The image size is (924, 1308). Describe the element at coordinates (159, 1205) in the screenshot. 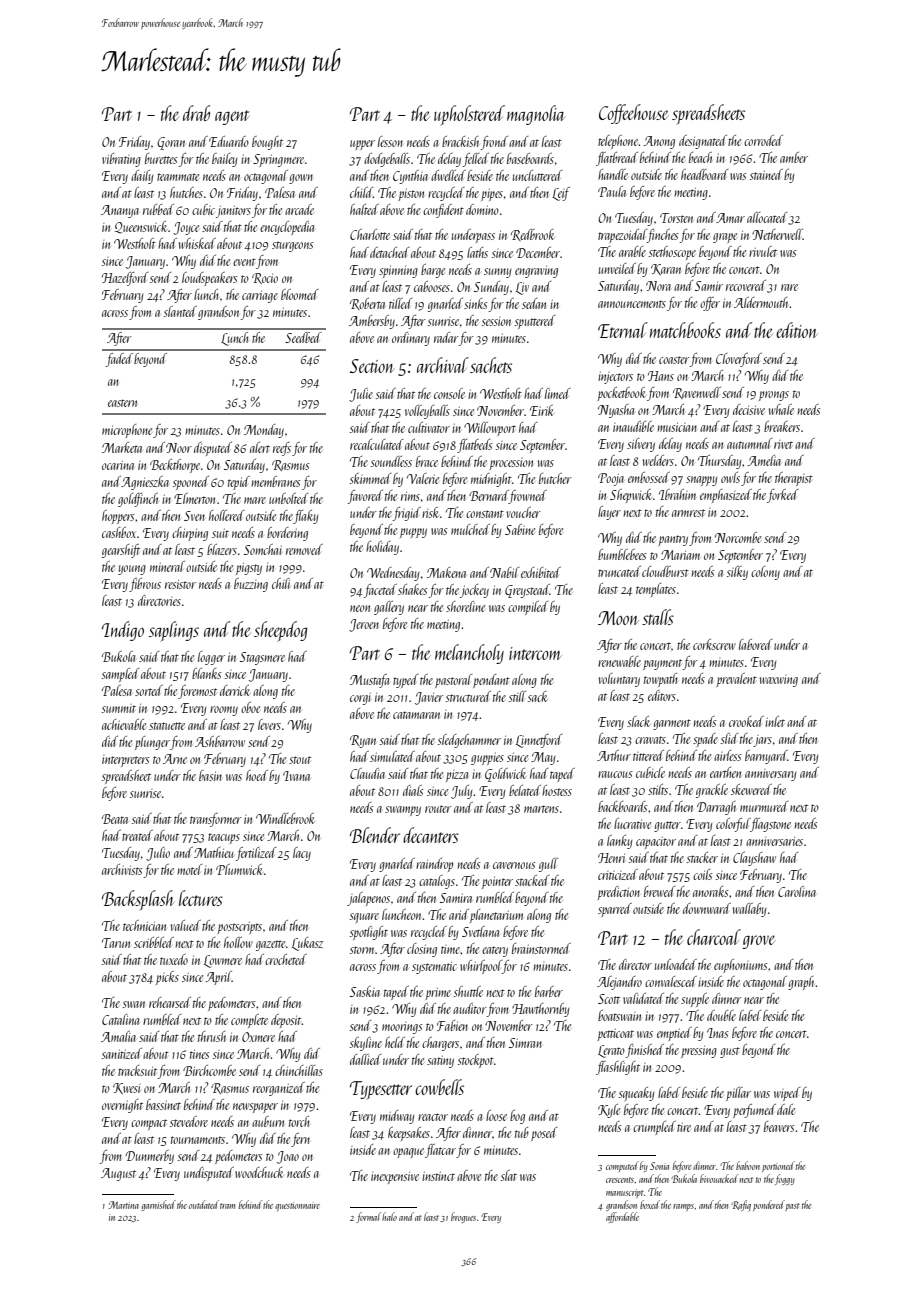

I see `garnished` at that location.
